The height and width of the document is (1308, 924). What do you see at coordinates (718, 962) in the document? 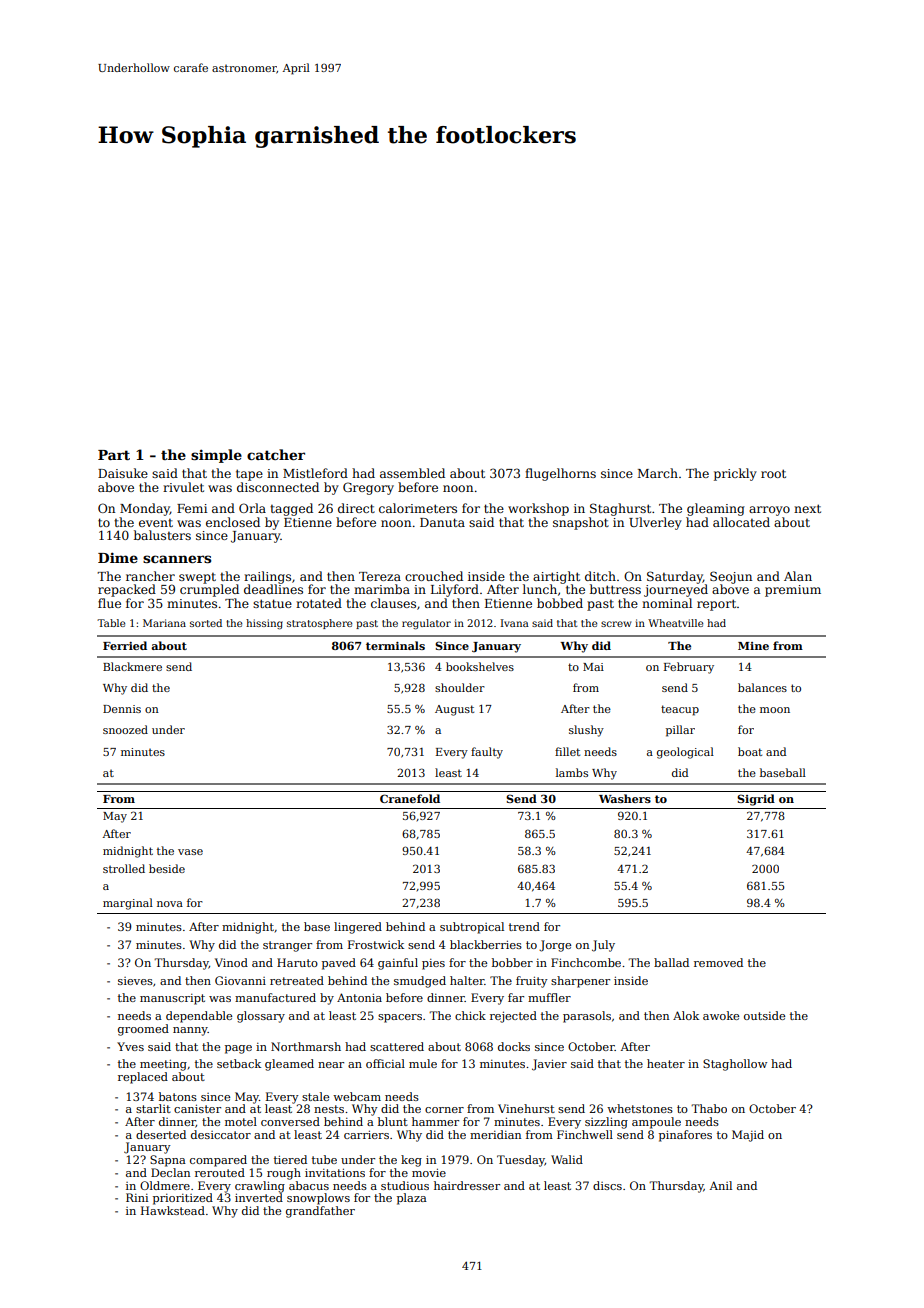
I see `removed` at bounding box center [718, 962].
